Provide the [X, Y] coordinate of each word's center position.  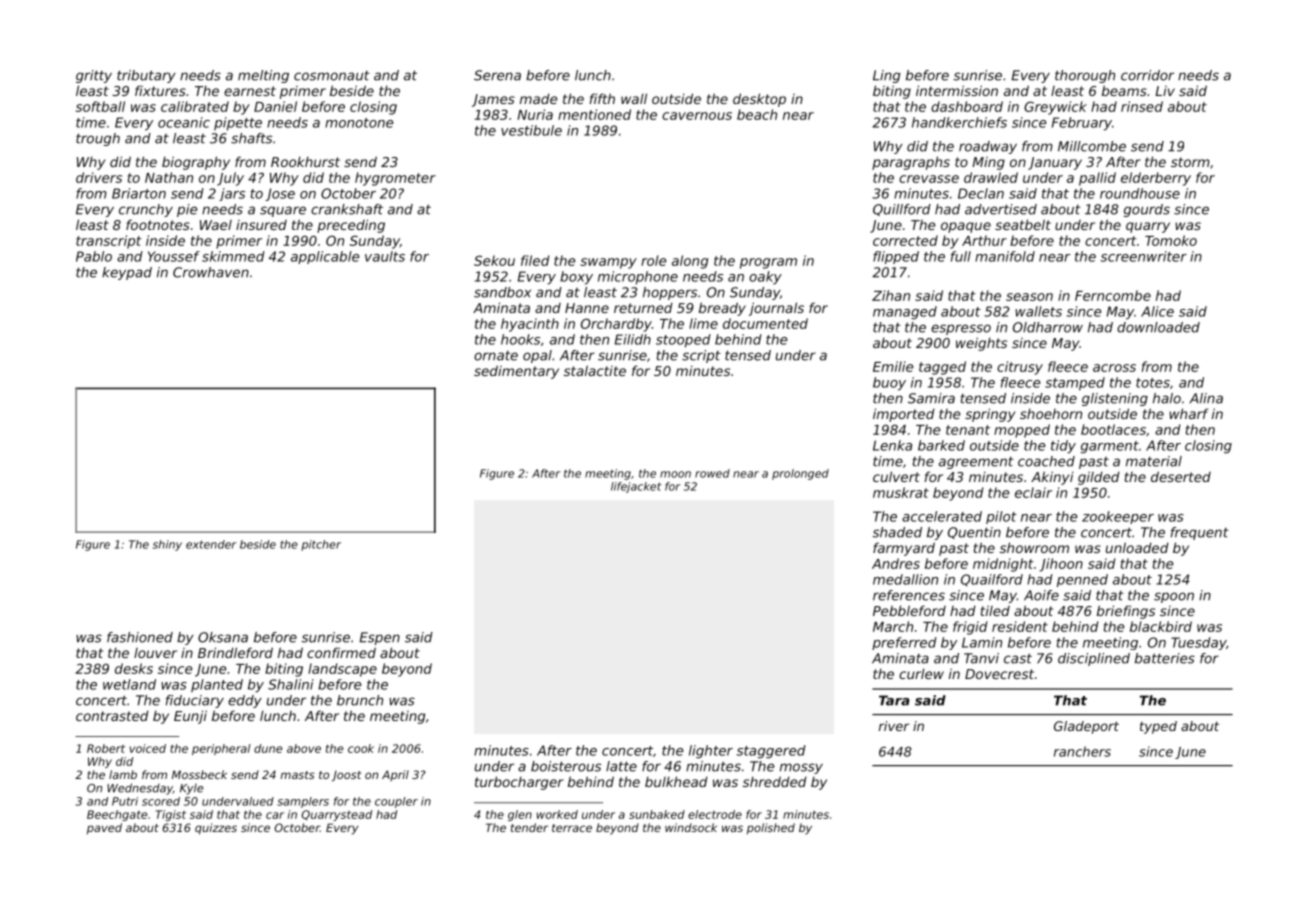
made [538, 98]
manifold [1005, 256]
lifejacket [636, 487]
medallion [905, 579]
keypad [127, 273]
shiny [167, 545]
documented [765, 323]
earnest [250, 91]
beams [1124, 90]
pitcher [321, 545]
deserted [1181, 476]
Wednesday [140, 789]
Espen [380, 638]
